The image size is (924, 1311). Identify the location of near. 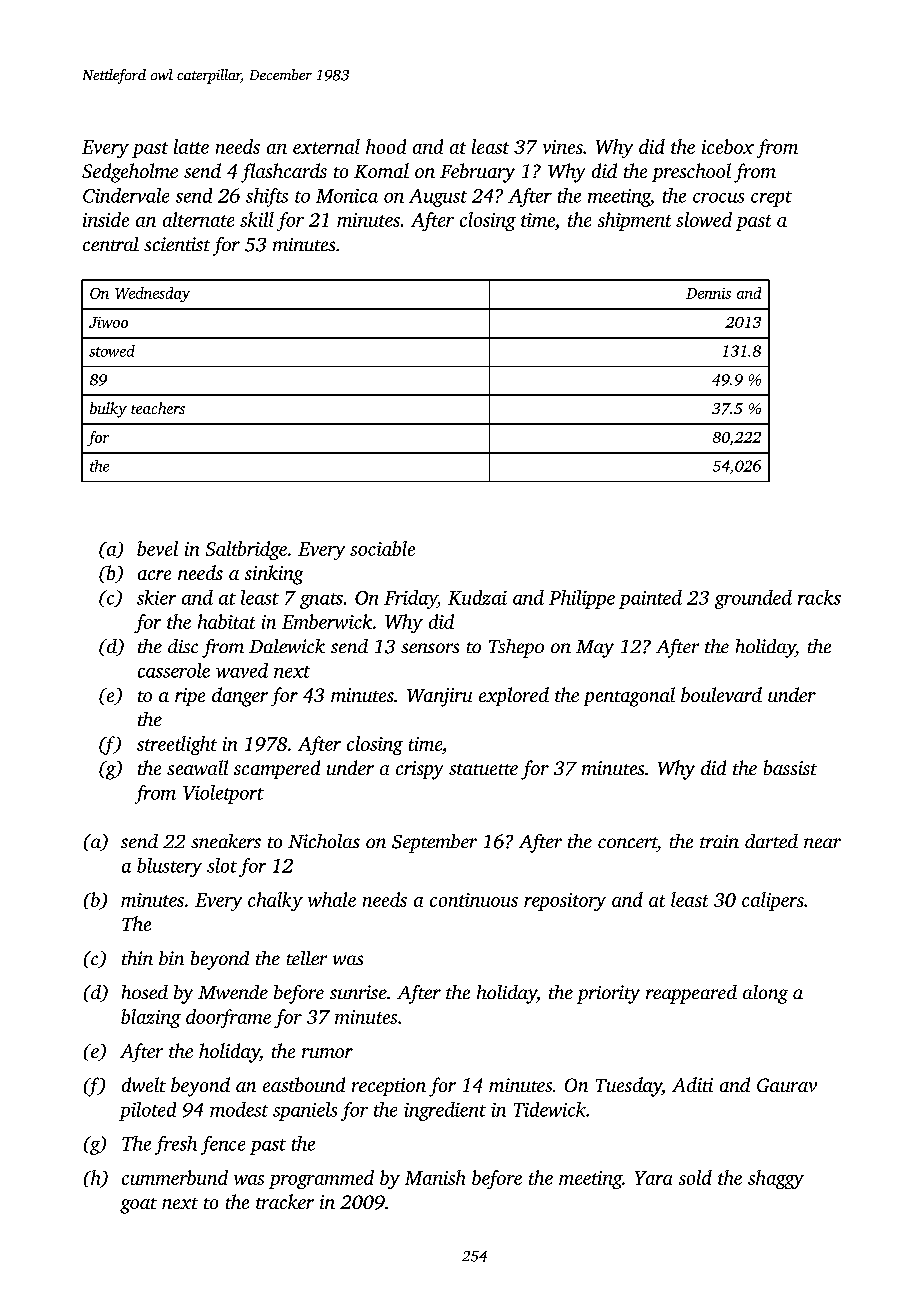
(822, 843).
